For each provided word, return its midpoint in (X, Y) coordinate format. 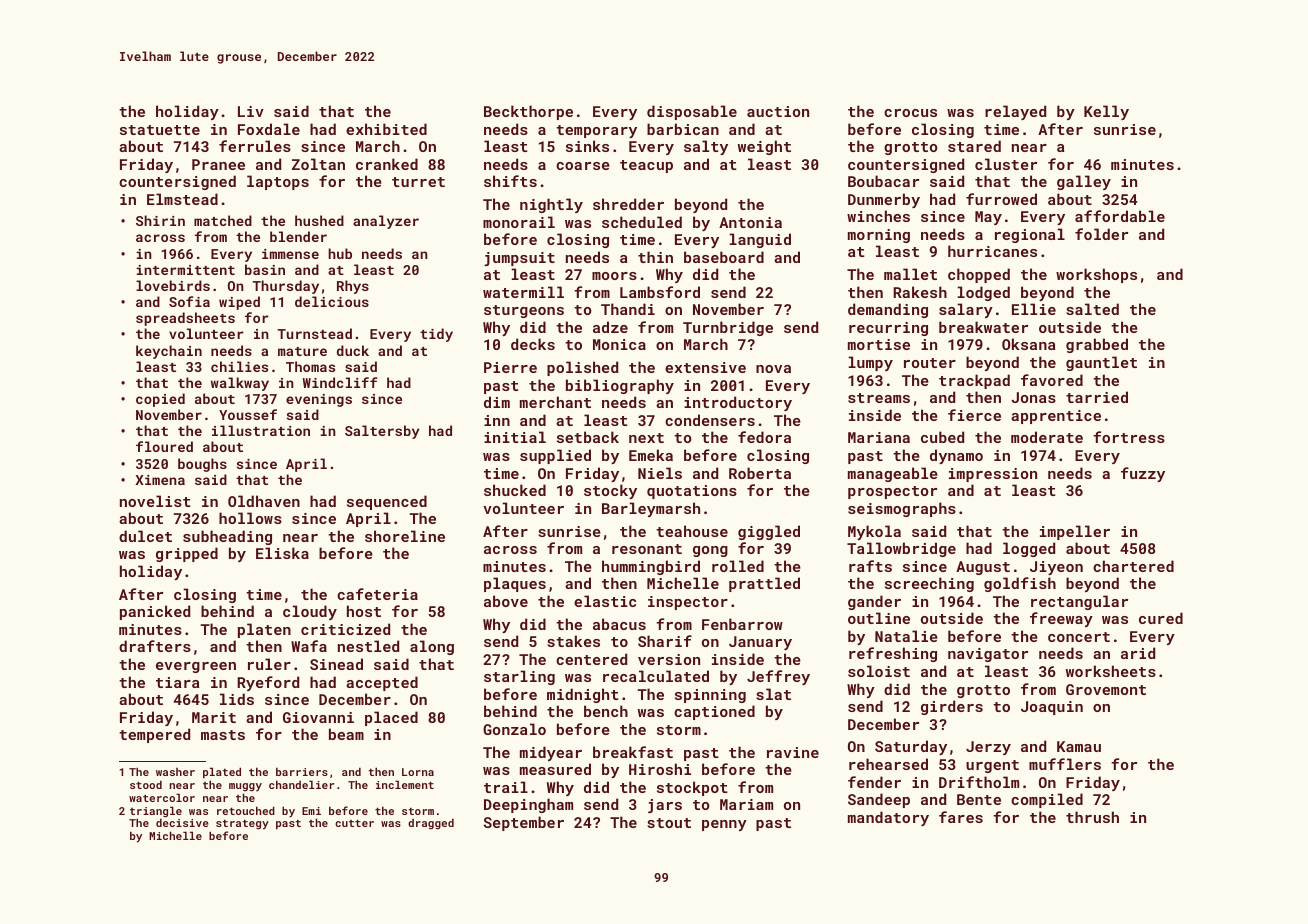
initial (515, 437)
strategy (242, 824)
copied (160, 400)
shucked (515, 490)
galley (1084, 182)
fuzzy (1143, 474)
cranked (387, 164)
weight (764, 147)
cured (1161, 618)
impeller (1075, 532)
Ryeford (268, 683)
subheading (227, 537)
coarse (583, 166)
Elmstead (182, 199)
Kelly (1106, 112)
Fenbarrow (742, 624)
